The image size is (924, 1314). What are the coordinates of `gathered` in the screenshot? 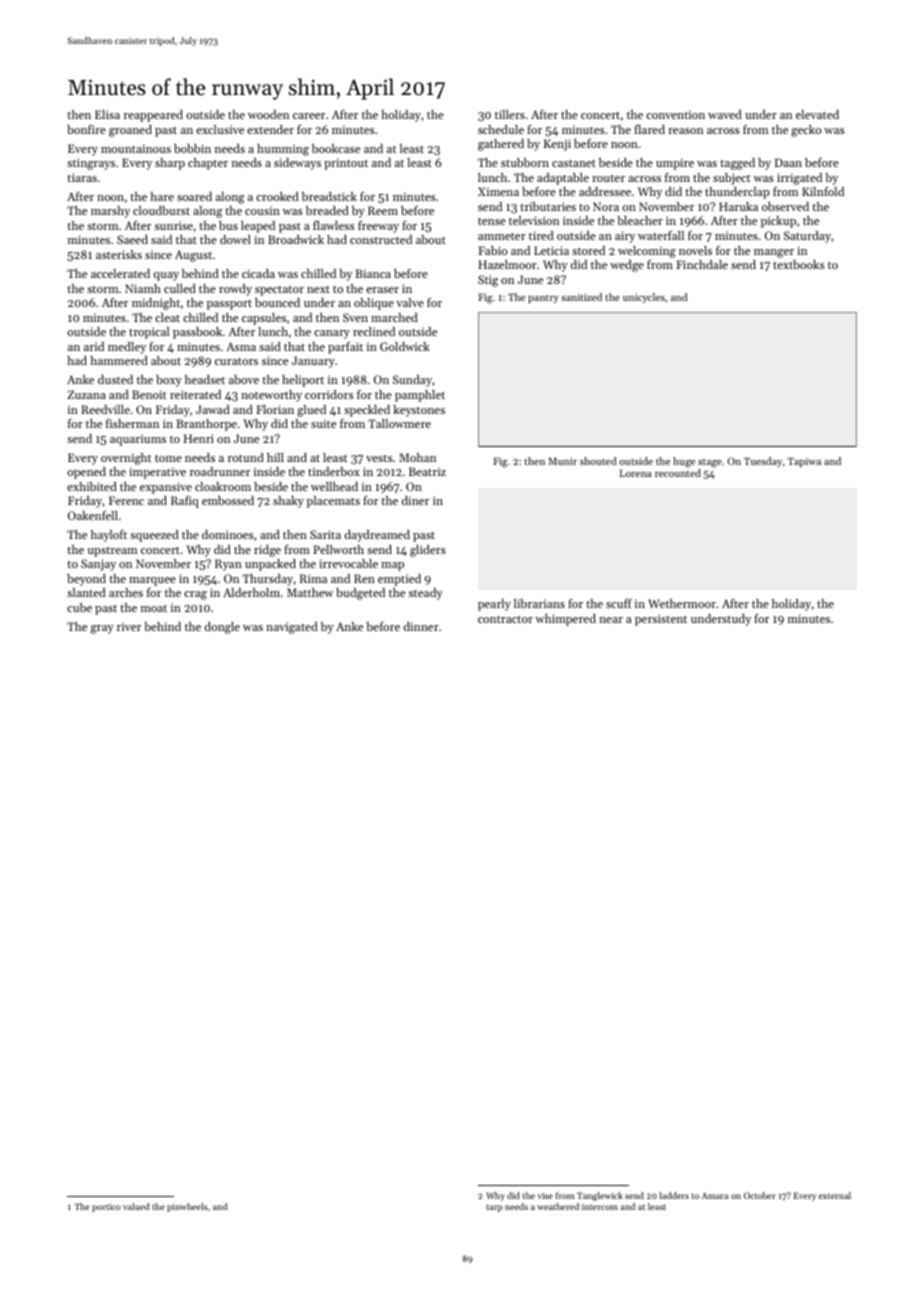 It's located at (501, 145).
